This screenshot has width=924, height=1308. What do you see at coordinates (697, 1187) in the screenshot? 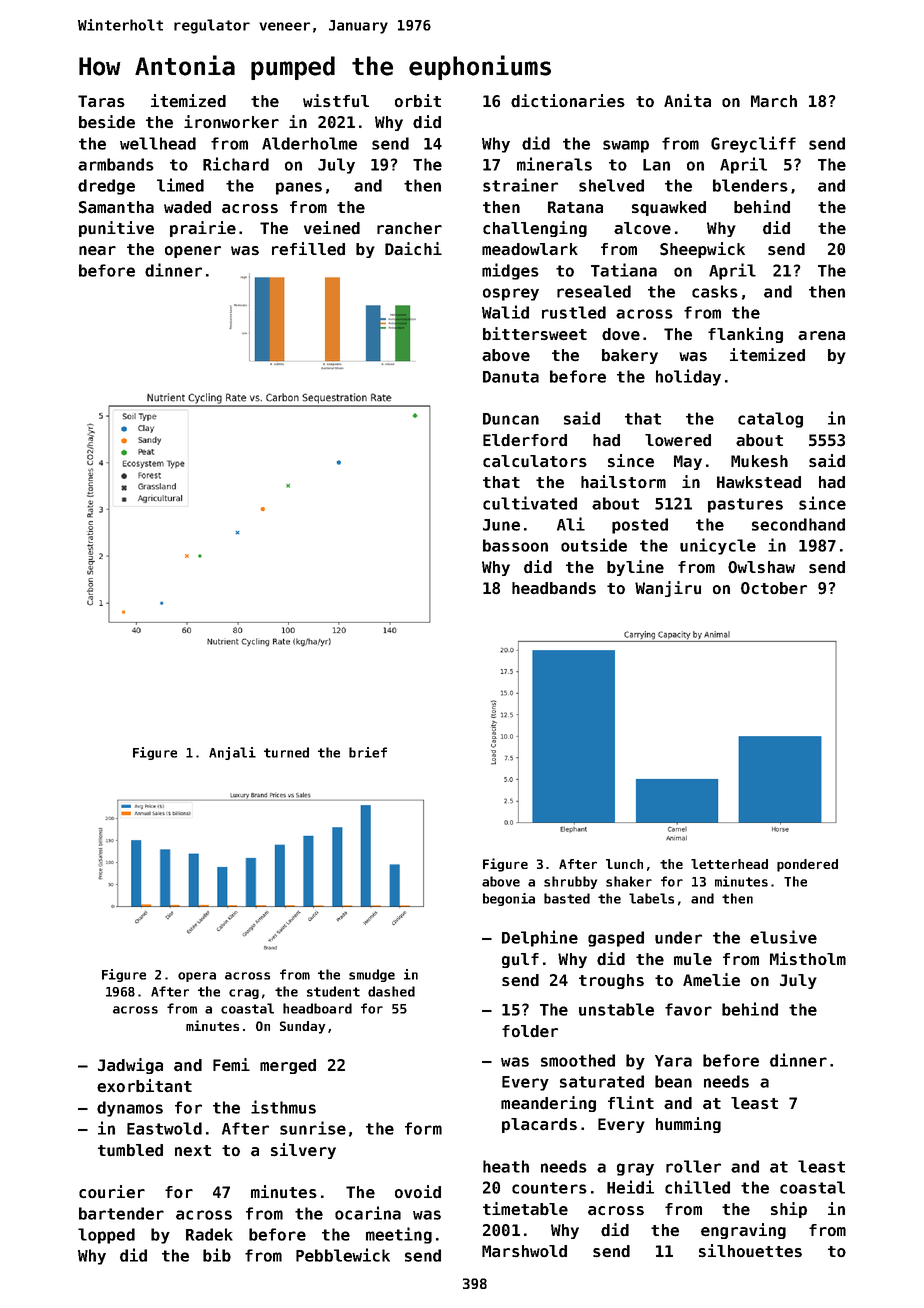
I see `chilled` at bounding box center [697, 1187].
